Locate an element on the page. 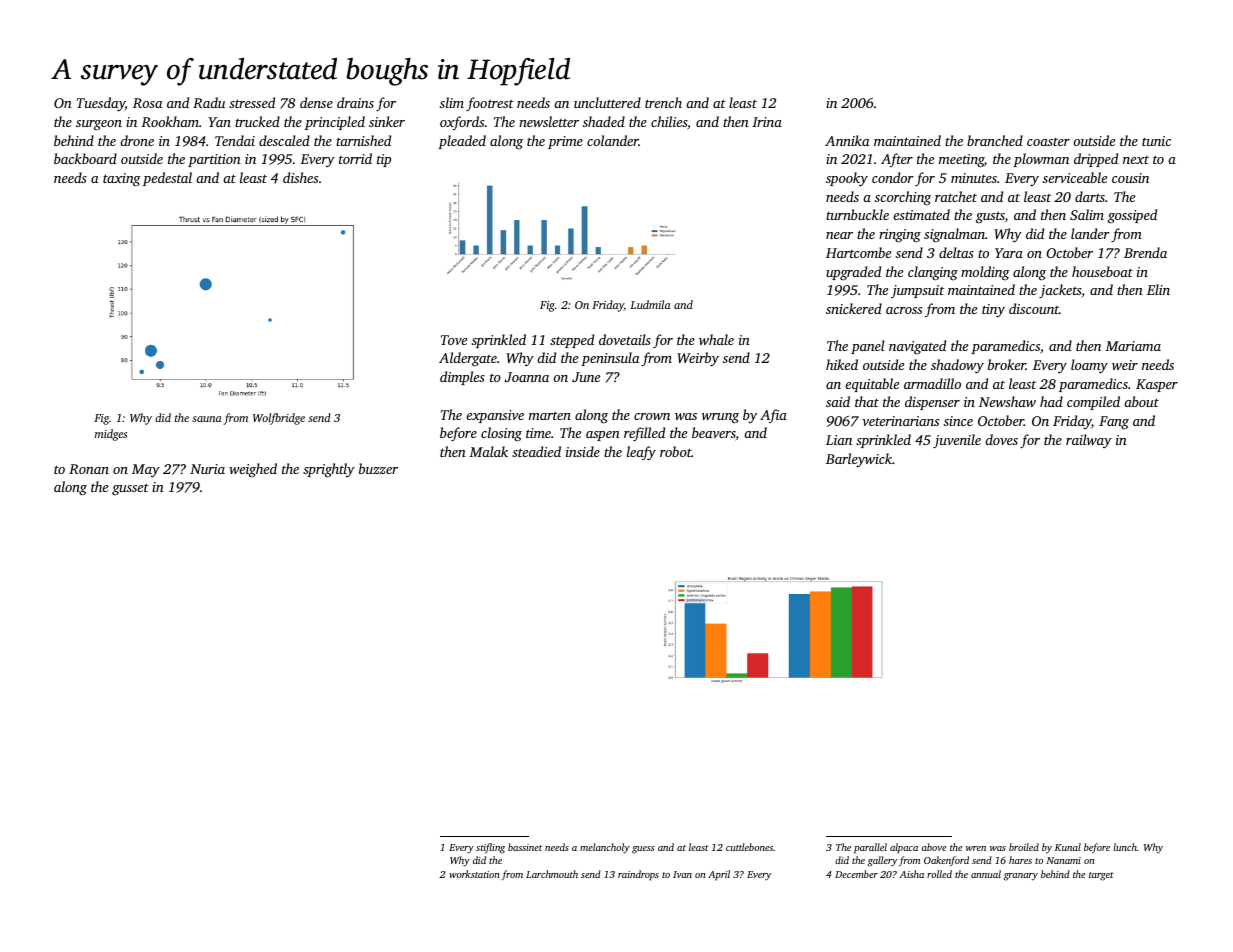  taxing is located at coordinates (122, 180).
